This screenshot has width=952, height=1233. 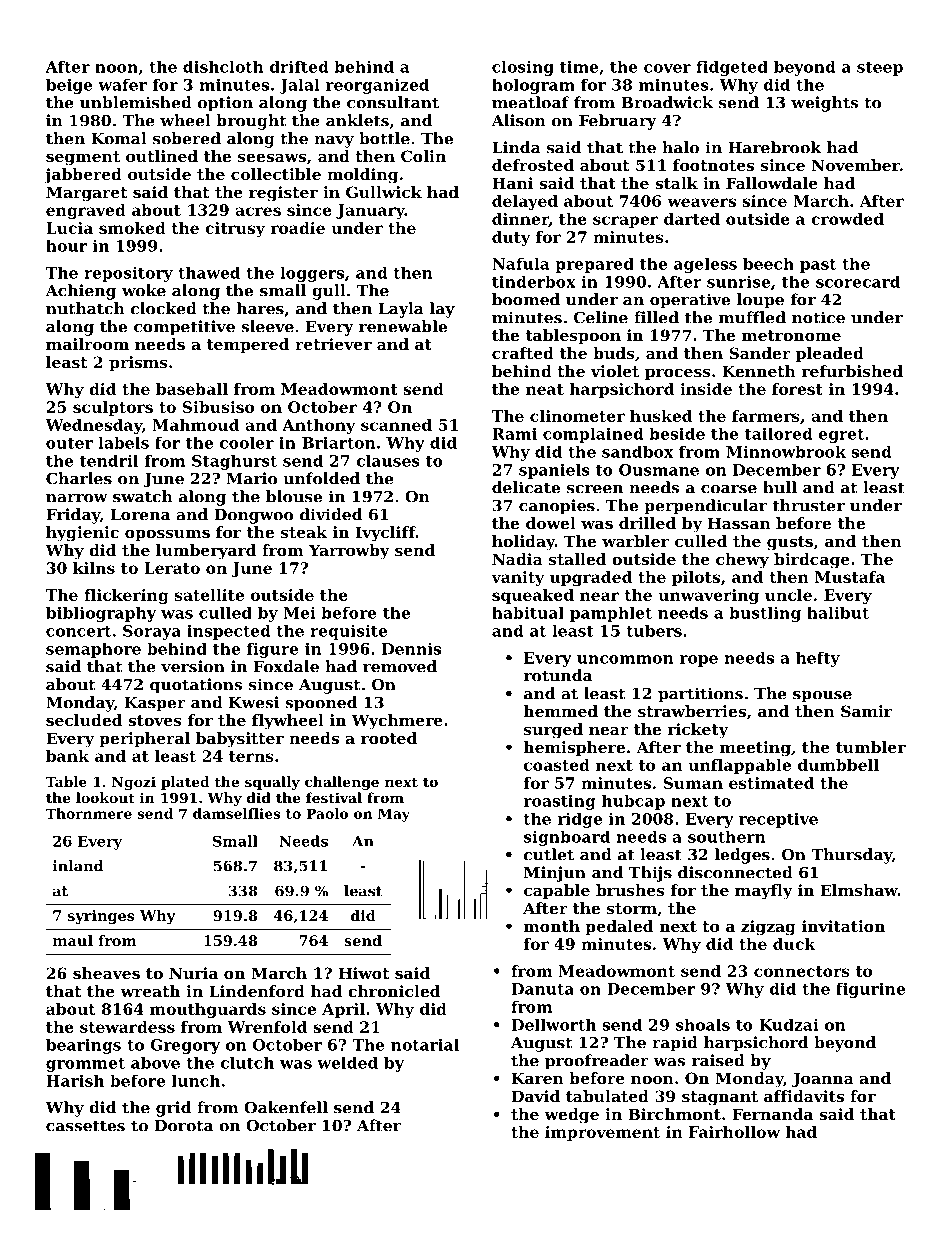 I want to click on syringes, so click(x=101, y=917).
